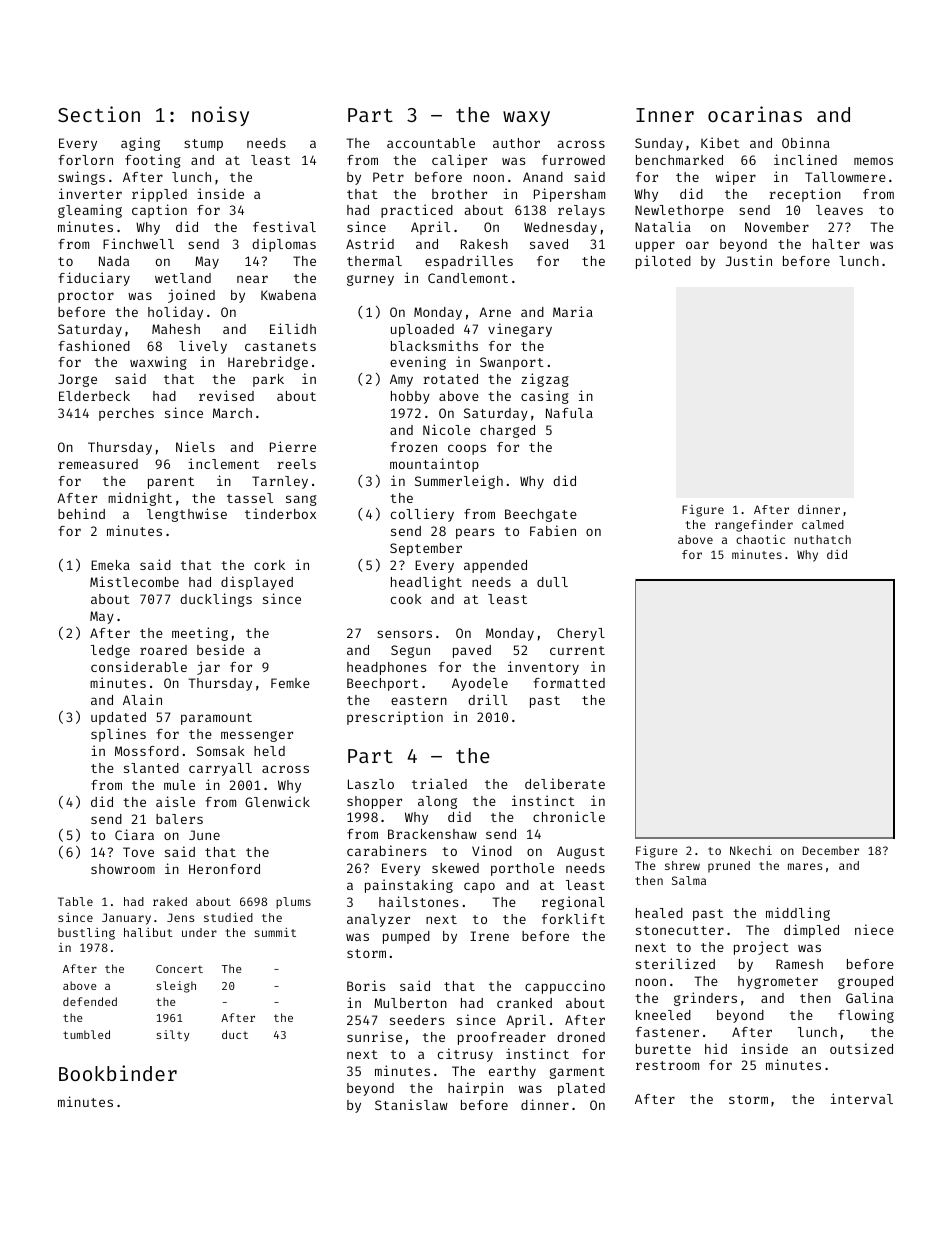 This page has width=952, height=1233. I want to click on Bookbinder, so click(118, 1073).
